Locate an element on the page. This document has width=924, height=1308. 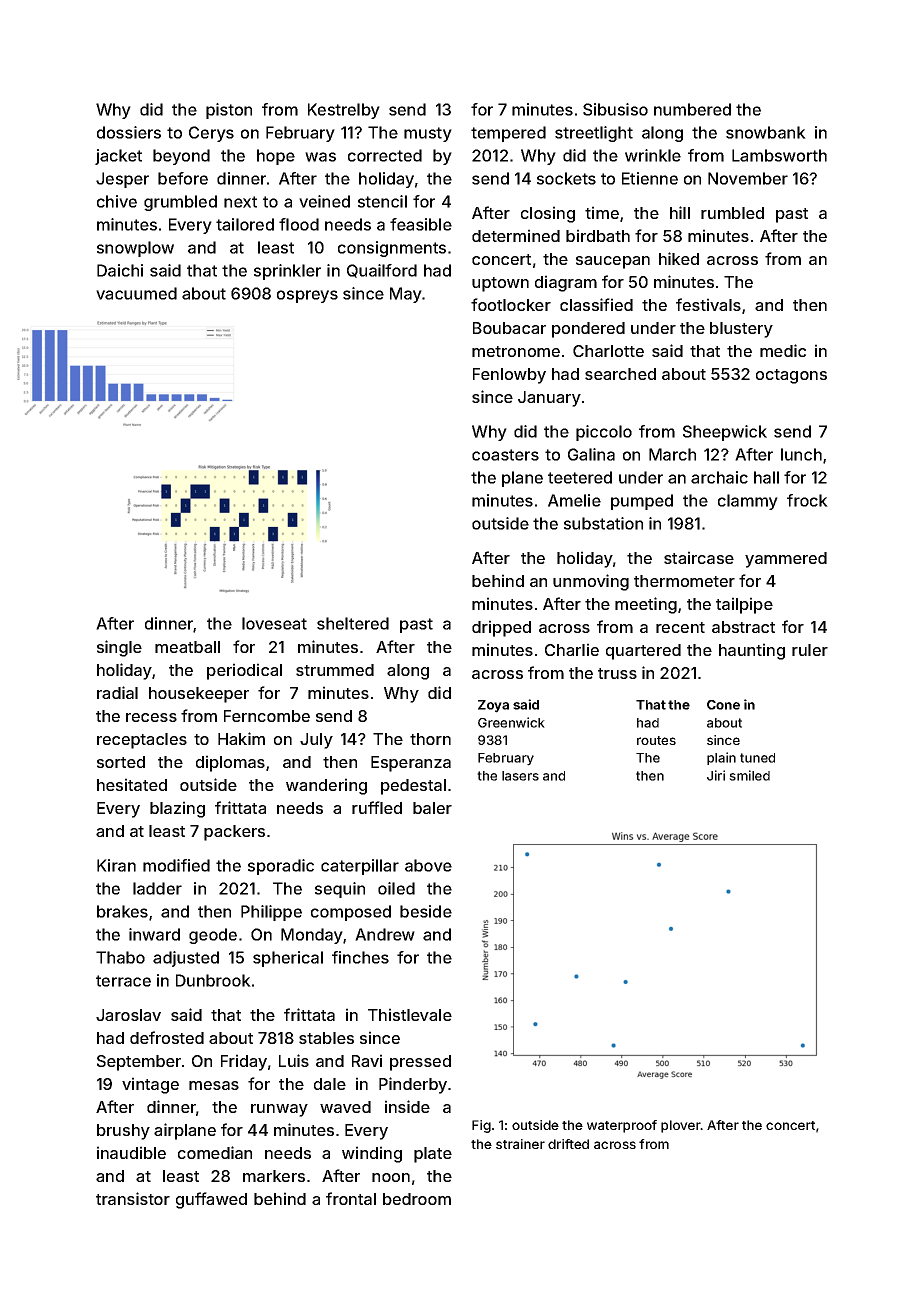
guffawed is located at coordinates (211, 1200).
